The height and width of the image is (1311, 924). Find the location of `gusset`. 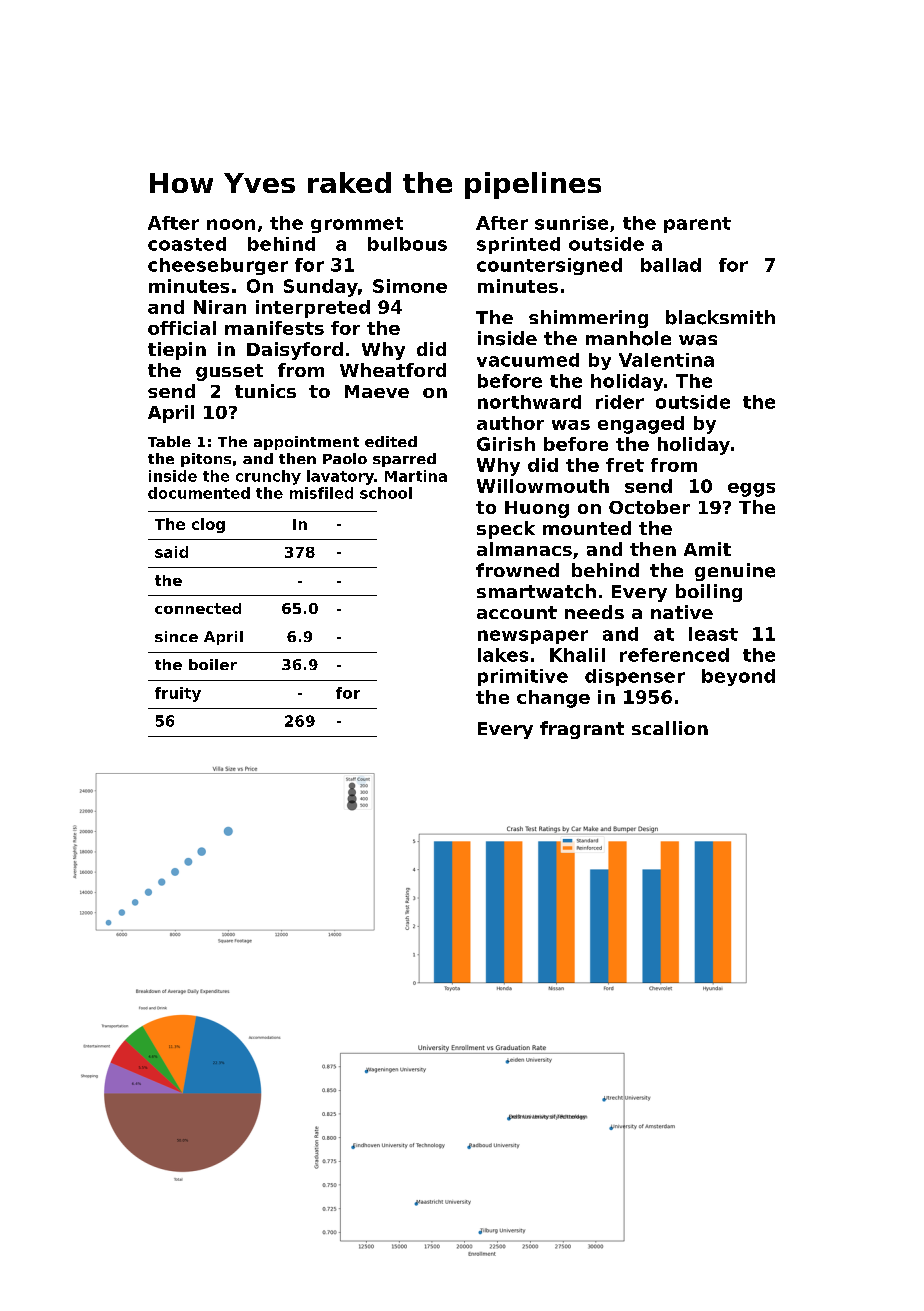

gusset is located at coordinates (229, 372).
